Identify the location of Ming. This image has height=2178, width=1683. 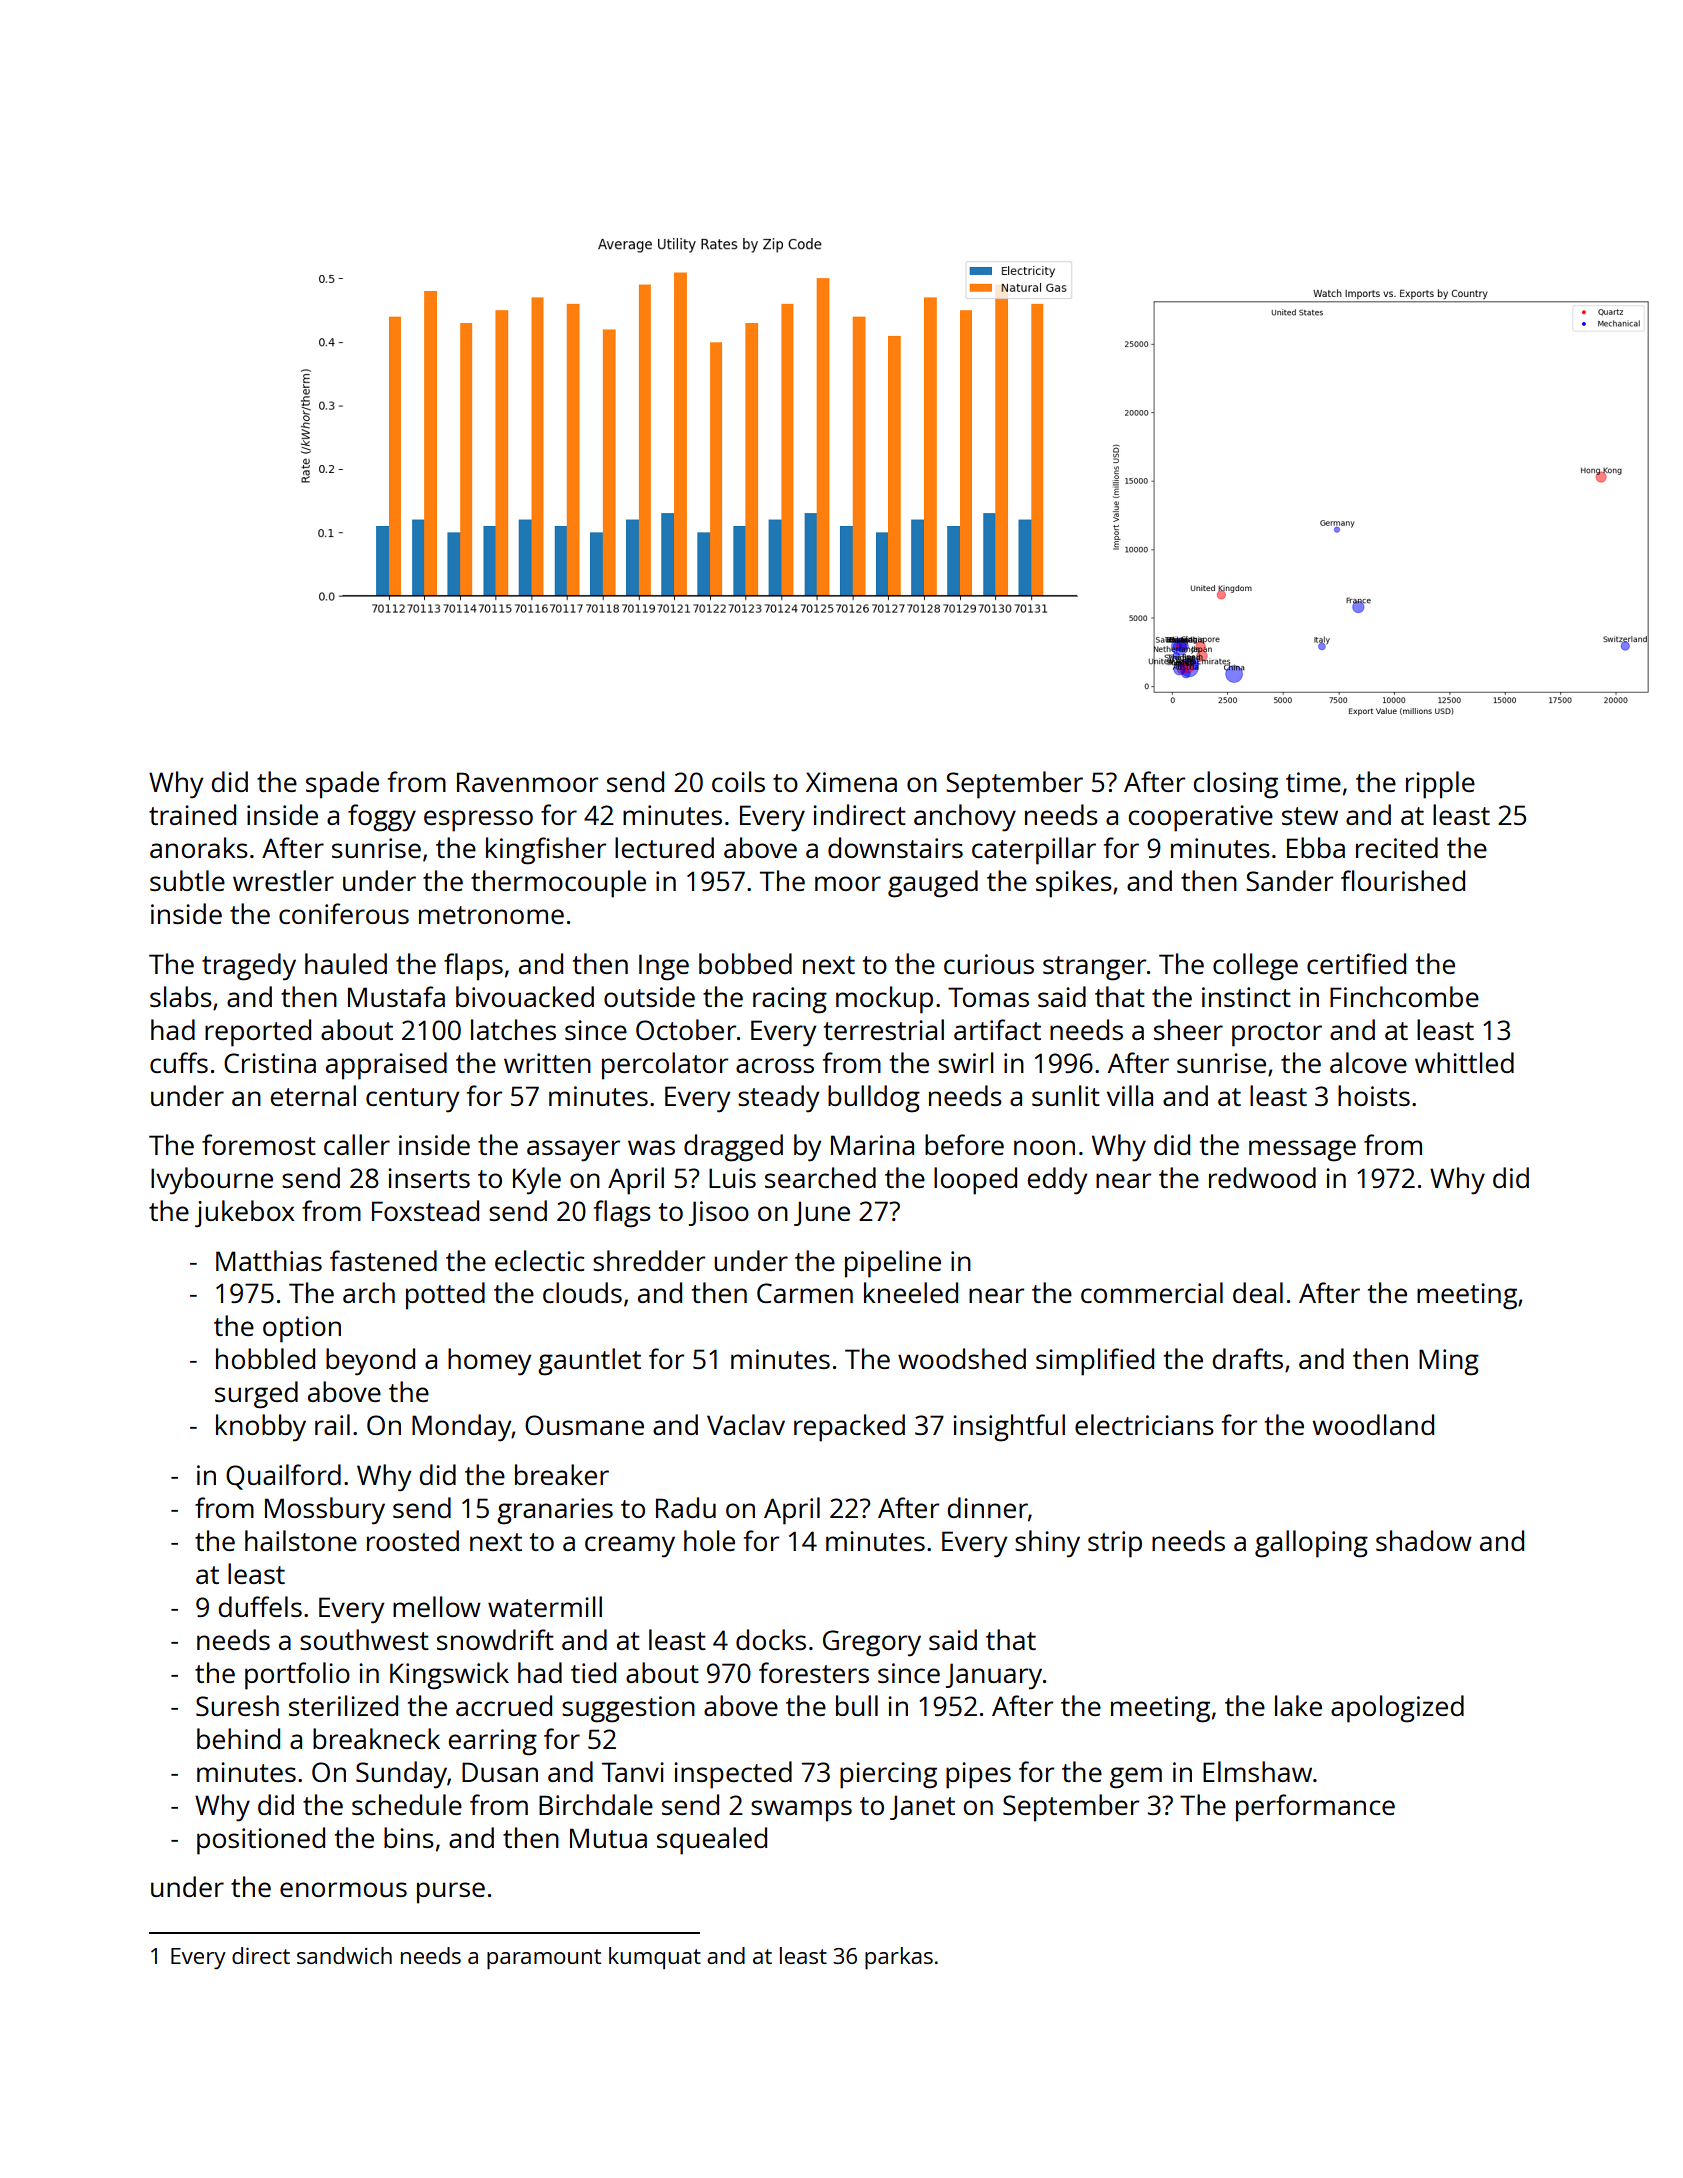
(1449, 1362).
